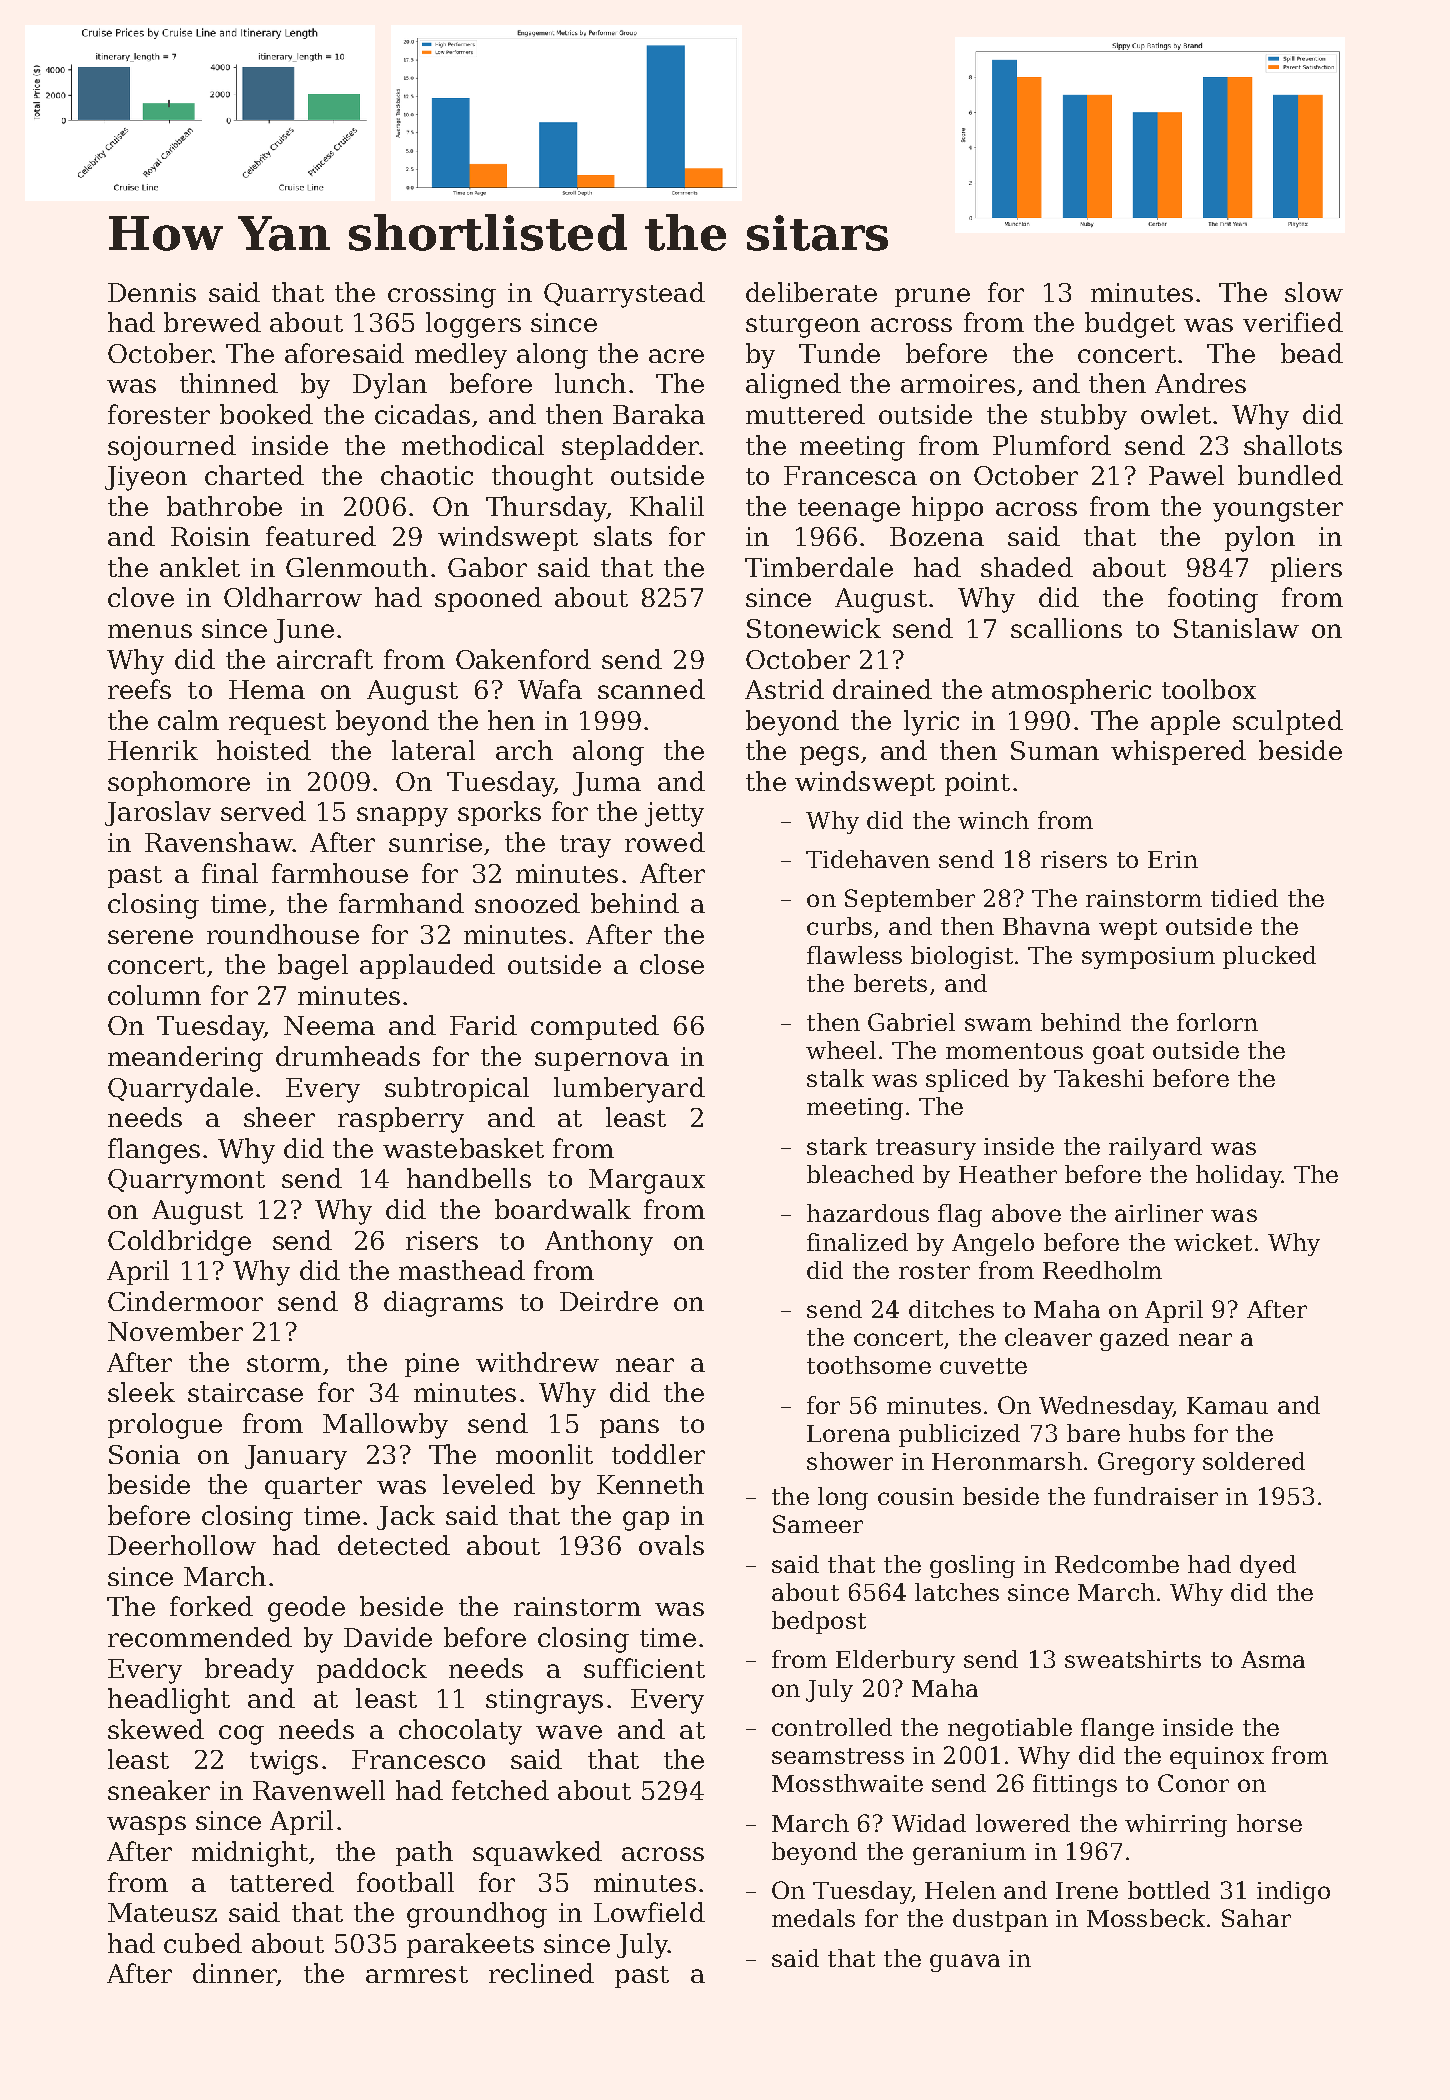 The image size is (1450, 2100). I want to click on Khalil, so click(667, 506).
